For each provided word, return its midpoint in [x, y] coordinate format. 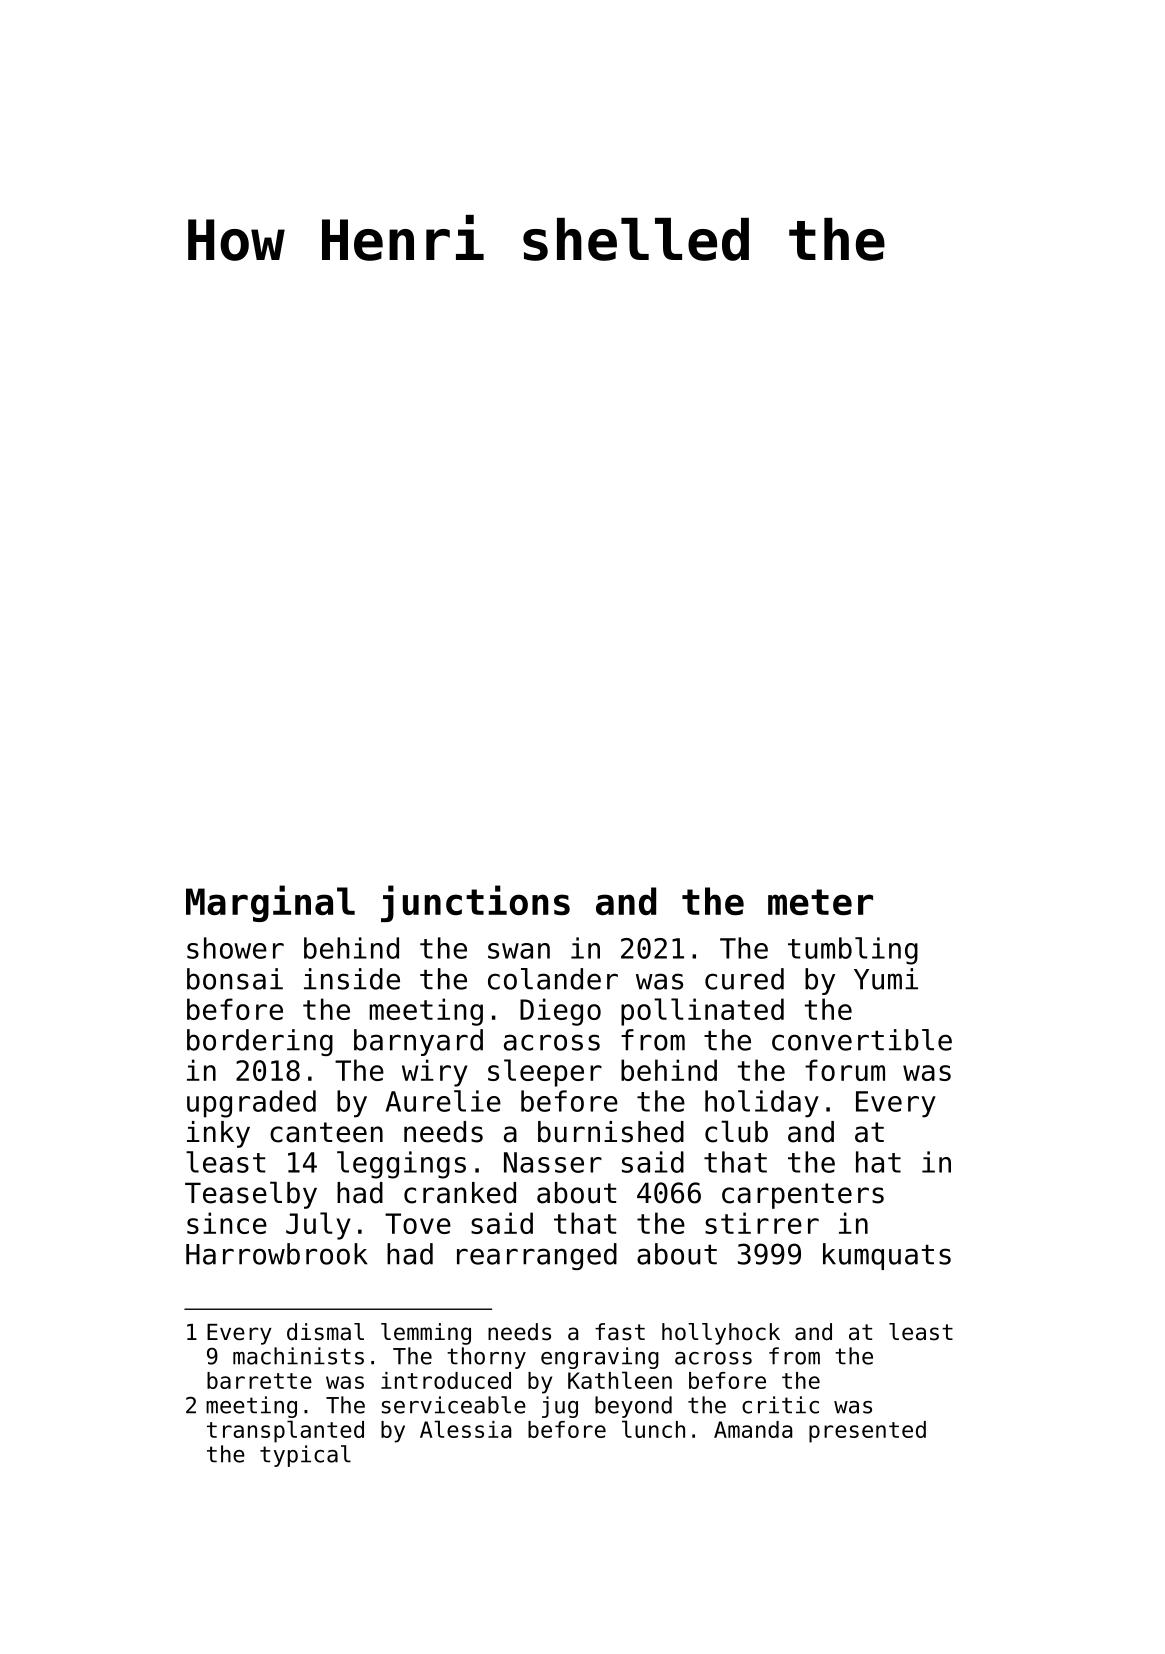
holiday [762, 1104]
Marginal [270, 903]
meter [820, 902]
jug [560, 1407]
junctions [475, 903]
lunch [653, 1429]
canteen [326, 1132]
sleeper [545, 1073]
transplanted [285, 1431]
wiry [435, 1073]
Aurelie [443, 1101]
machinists [298, 1356]
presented [867, 1432]
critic [780, 1405]
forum [845, 1070]
